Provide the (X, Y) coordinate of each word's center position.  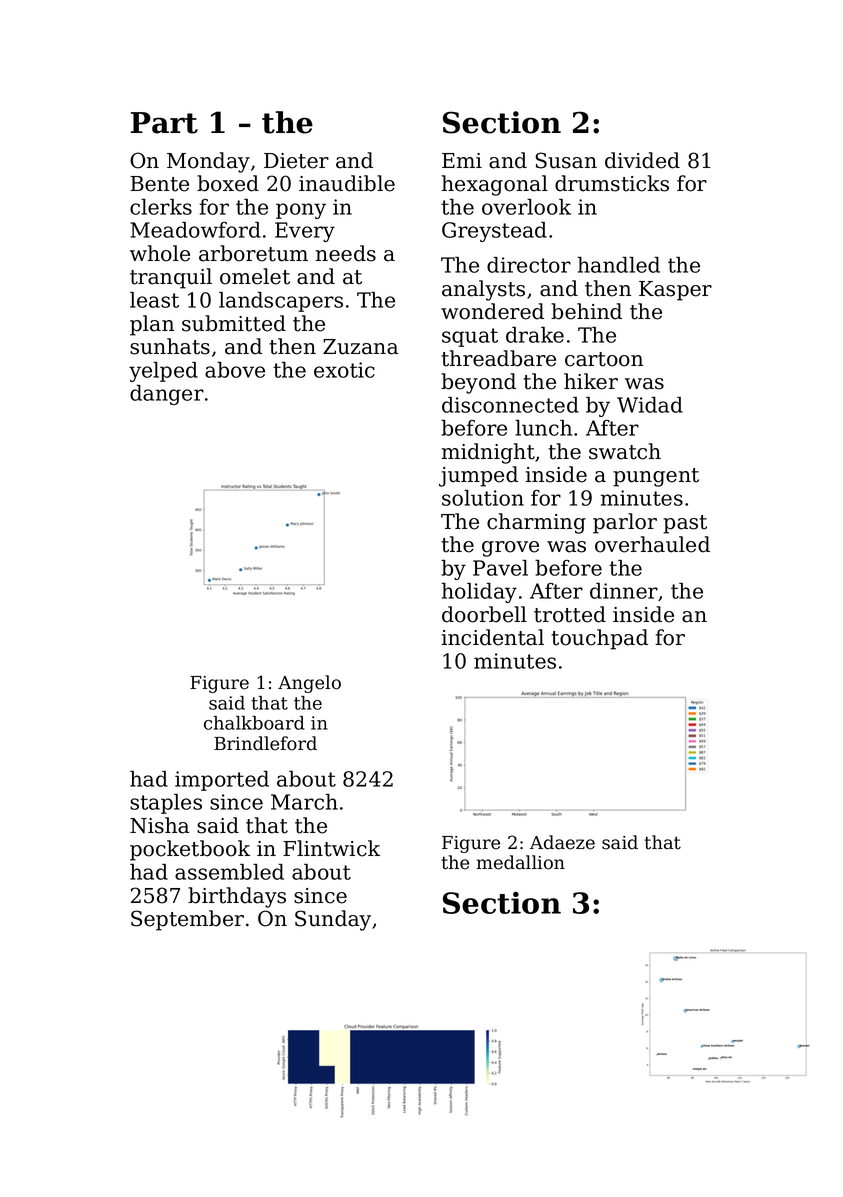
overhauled (652, 544)
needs (346, 253)
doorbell (484, 614)
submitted (234, 323)
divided (642, 160)
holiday (479, 593)
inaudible (347, 183)
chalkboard (254, 723)
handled (619, 265)
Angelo (309, 684)
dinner (624, 591)
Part (164, 123)
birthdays (237, 897)
